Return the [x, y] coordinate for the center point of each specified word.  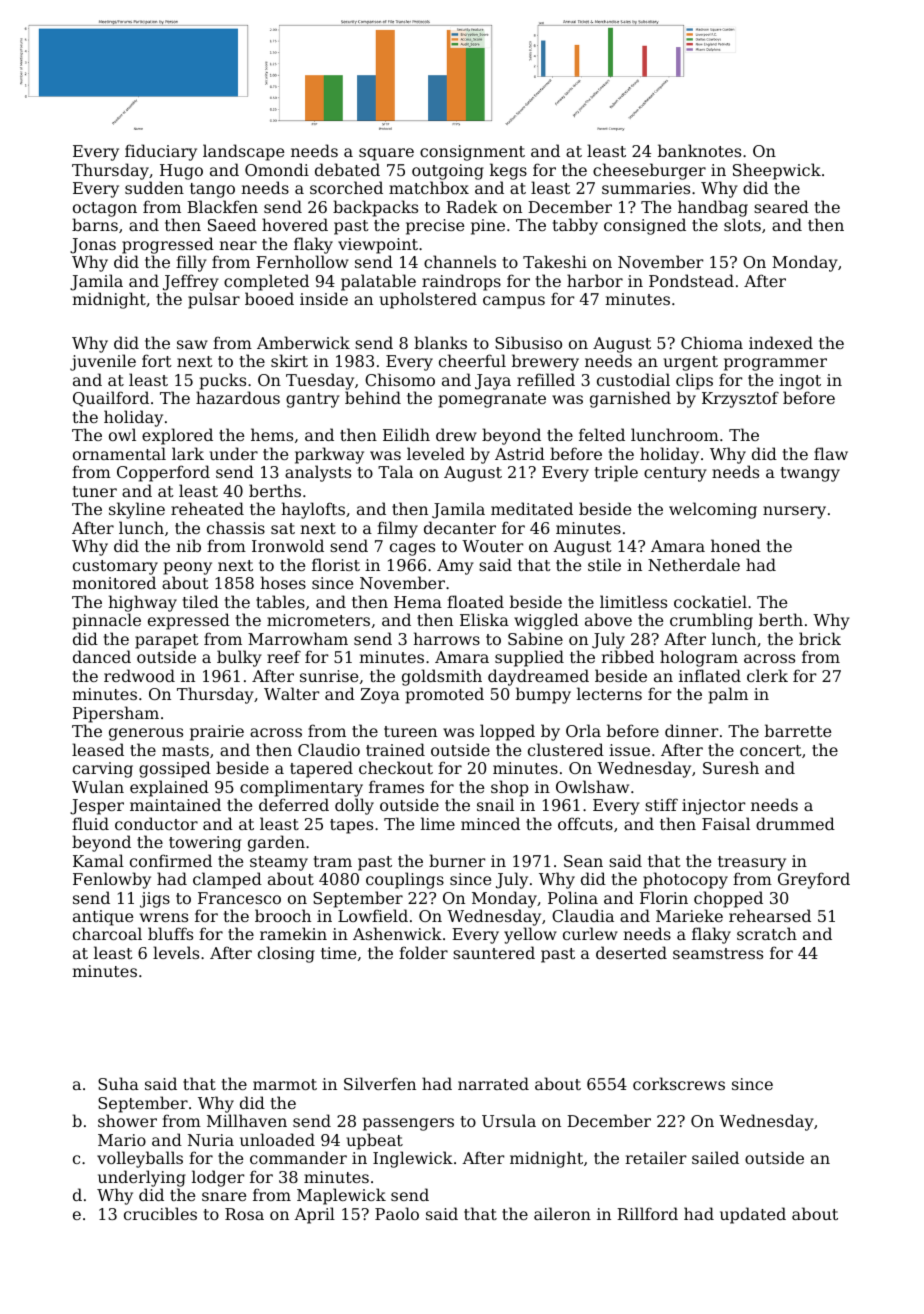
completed [266, 282]
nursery [794, 512]
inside [324, 298]
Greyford [814, 880]
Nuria [211, 1140]
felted [602, 434]
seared [781, 206]
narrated [493, 1083]
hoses [283, 582]
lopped [507, 732]
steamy [279, 863]
